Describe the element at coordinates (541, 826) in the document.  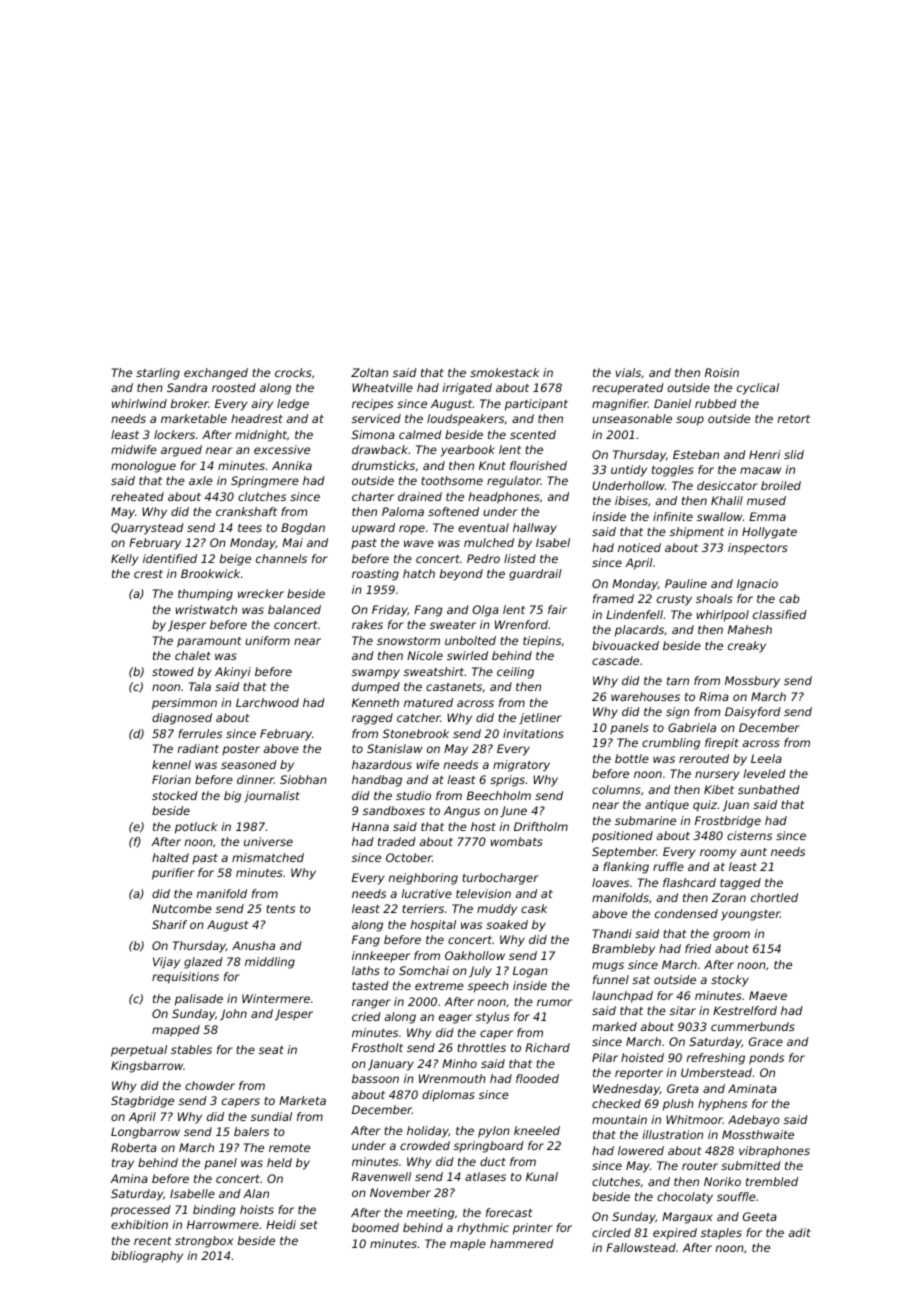
I see `Driftholm` at that location.
